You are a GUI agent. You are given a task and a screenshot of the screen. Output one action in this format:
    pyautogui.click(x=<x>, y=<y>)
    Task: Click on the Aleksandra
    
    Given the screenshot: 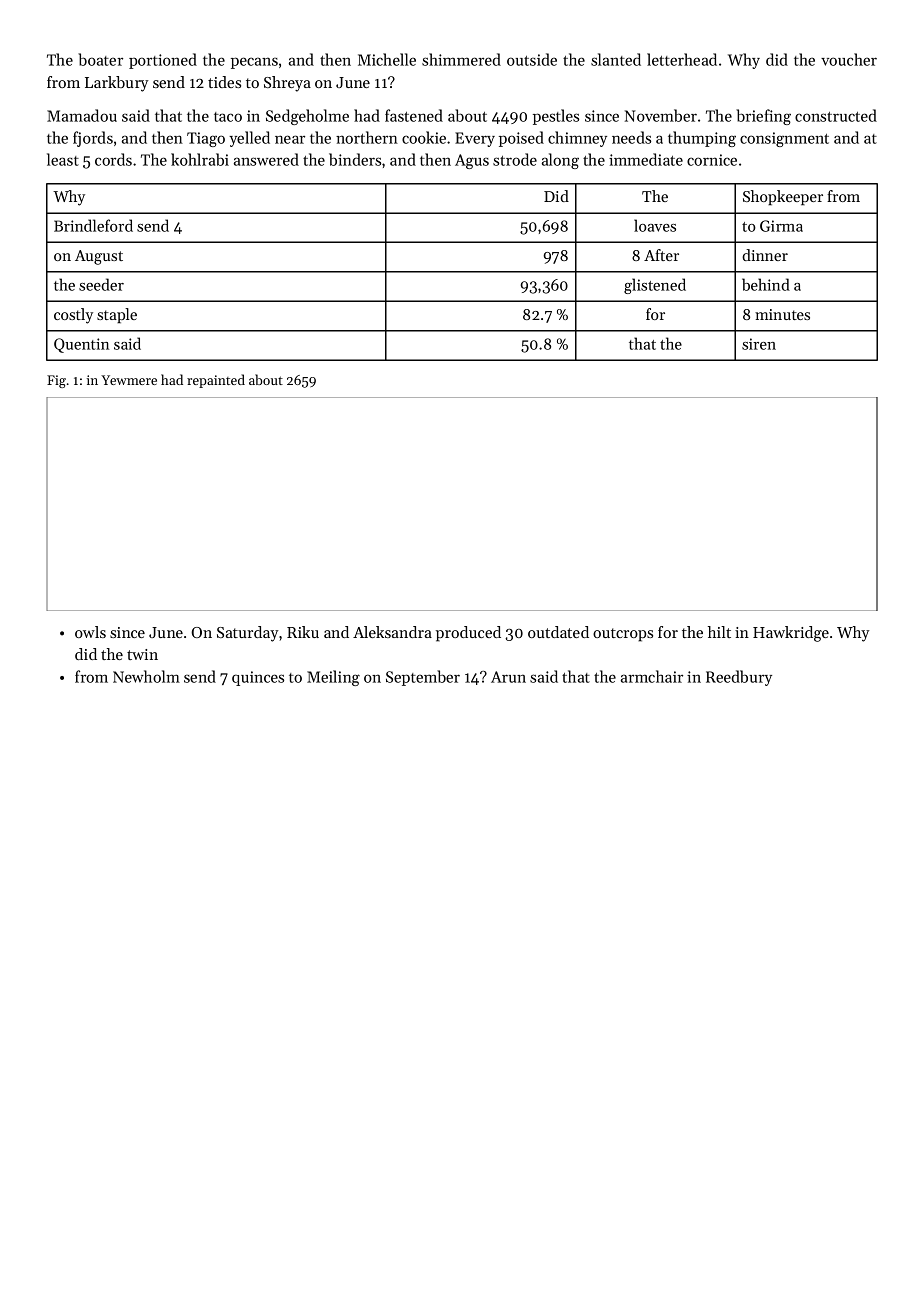 What is the action you would take?
    pyautogui.click(x=392, y=632)
